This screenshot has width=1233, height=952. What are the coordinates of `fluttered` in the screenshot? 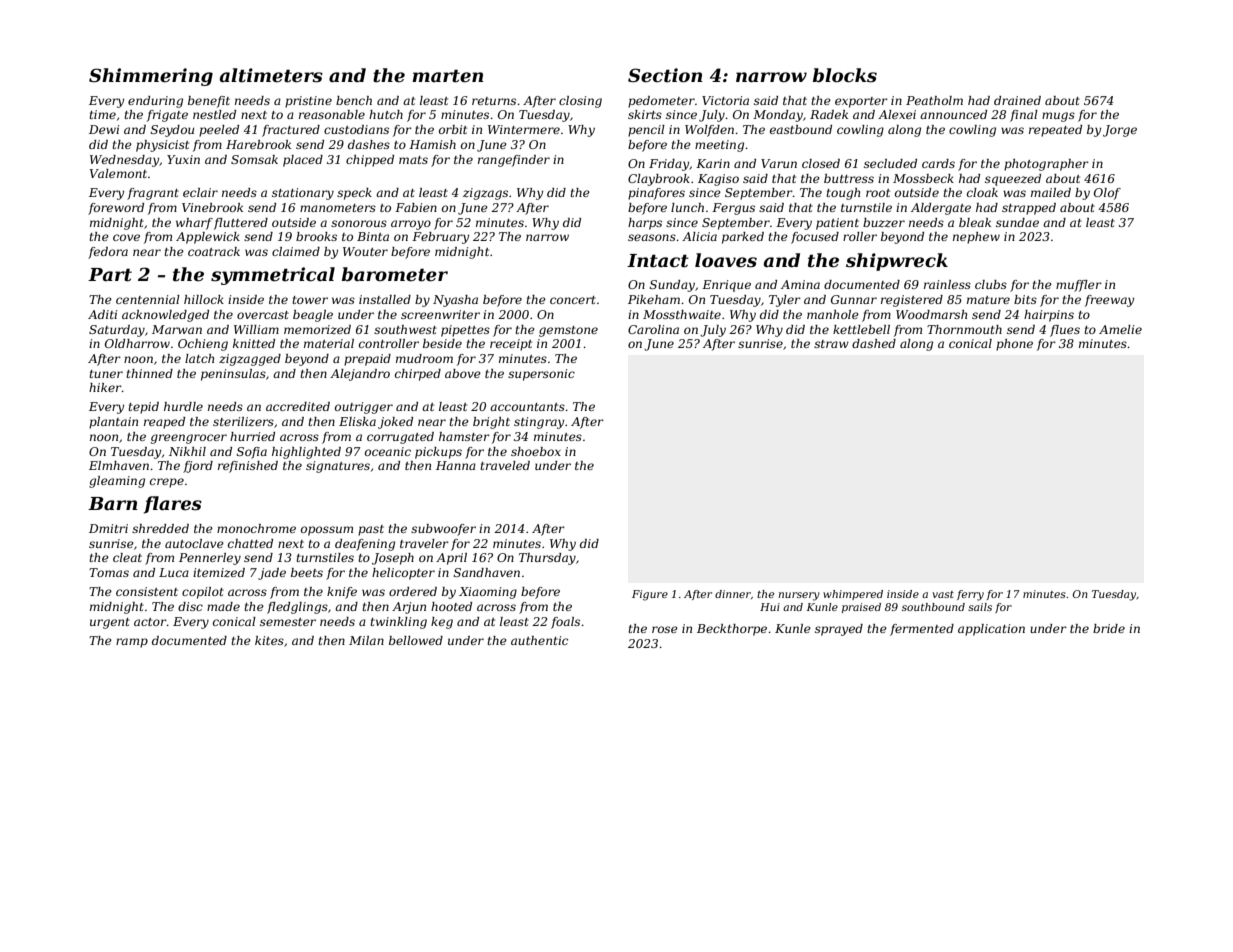 It's located at (241, 224).
